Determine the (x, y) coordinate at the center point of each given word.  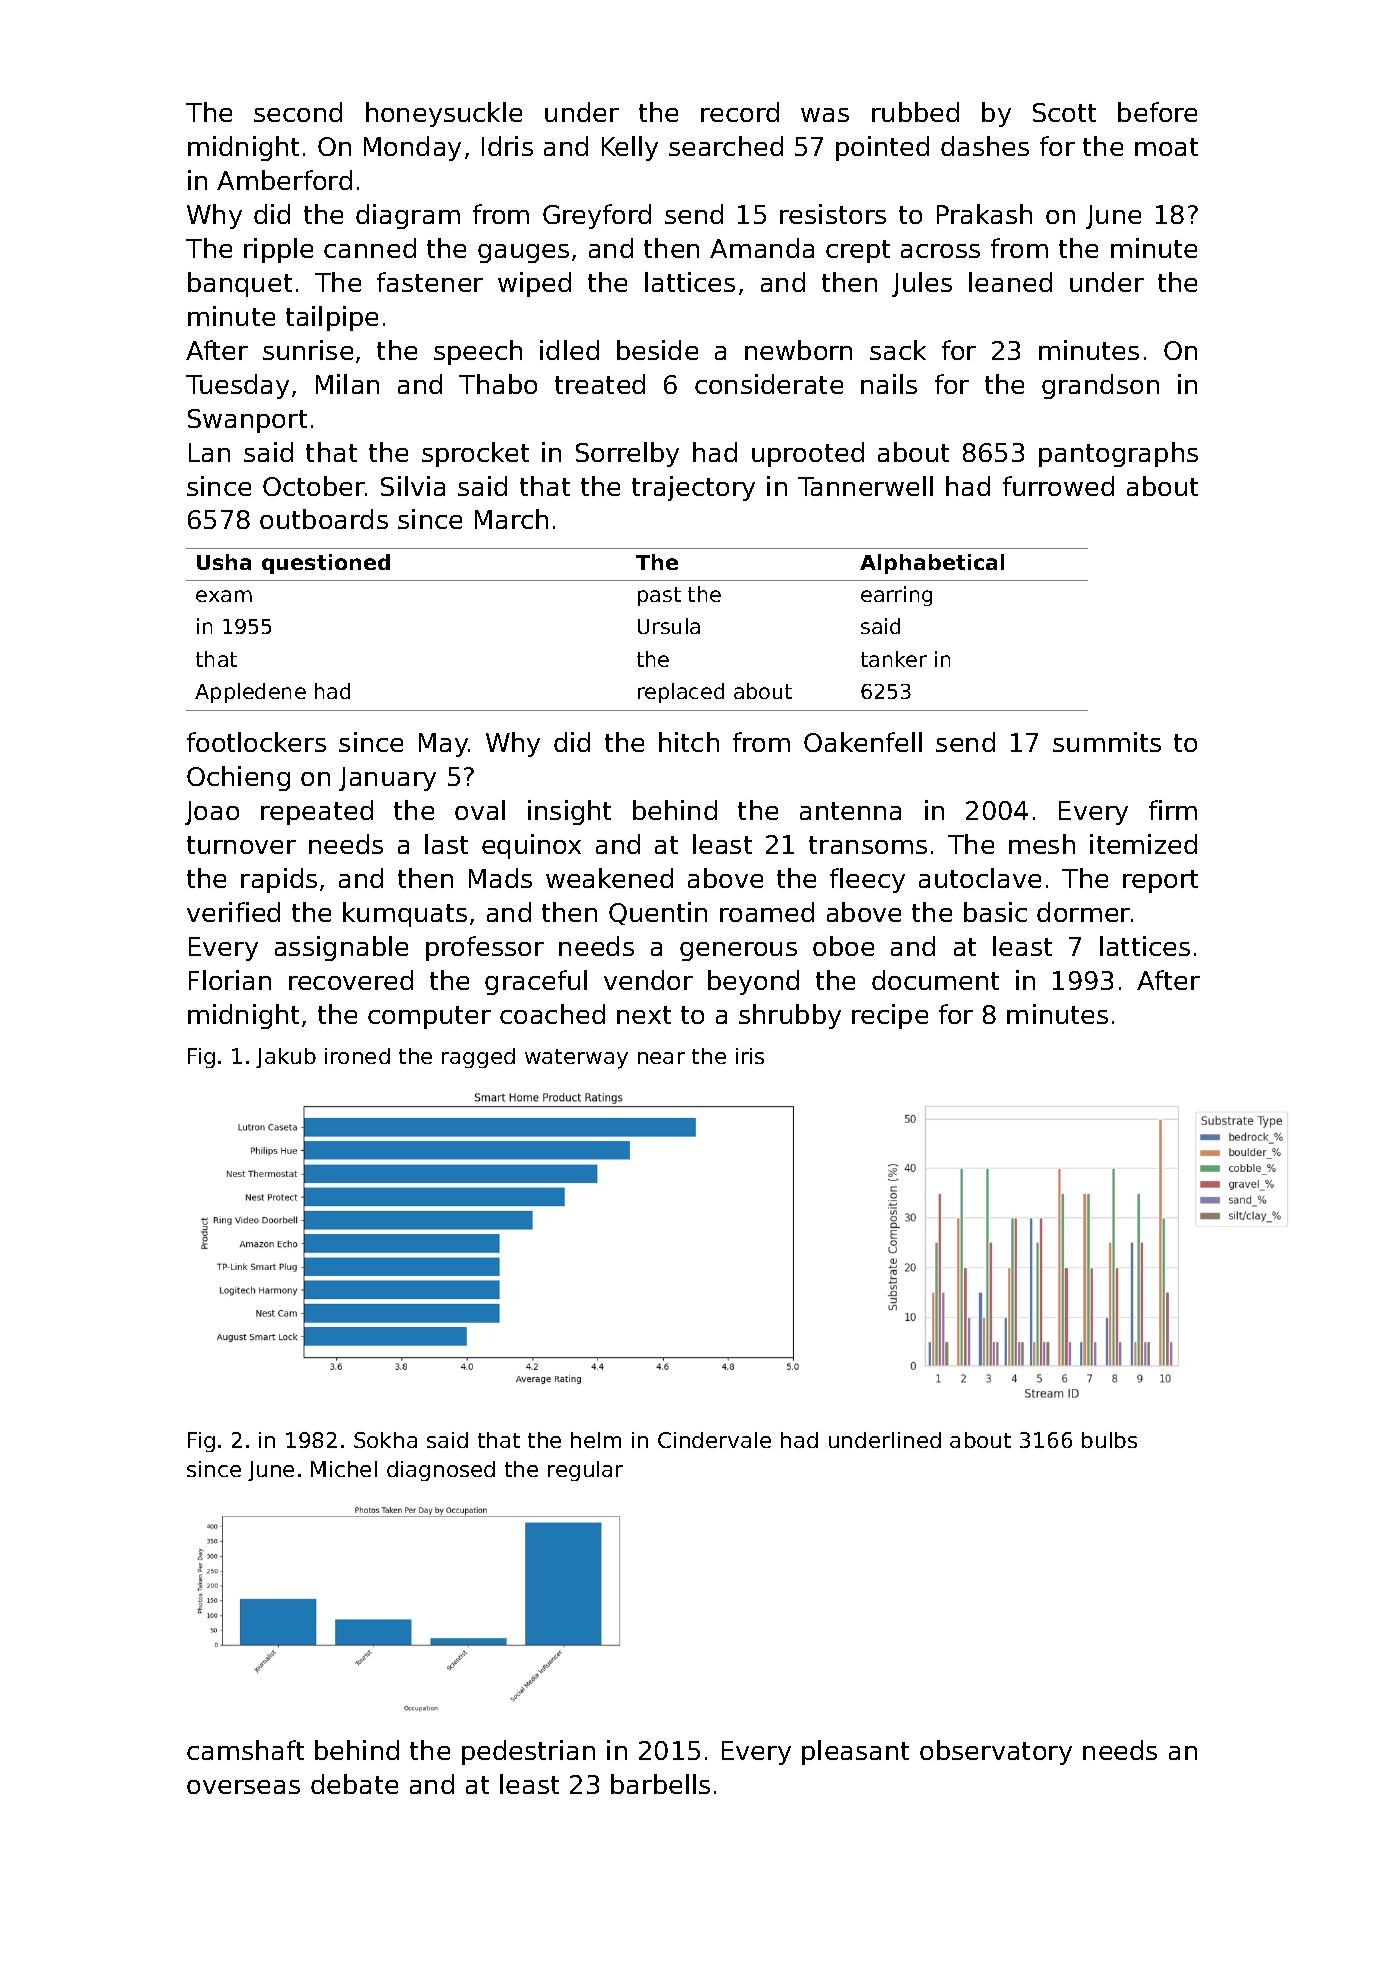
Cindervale (714, 1440)
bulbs (1109, 1440)
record (740, 112)
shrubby (790, 1016)
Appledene (250, 693)
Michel (344, 1469)
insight (569, 812)
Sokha (385, 1440)
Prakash (984, 214)
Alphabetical (932, 564)
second (298, 112)
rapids (279, 880)
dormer (1083, 912)
